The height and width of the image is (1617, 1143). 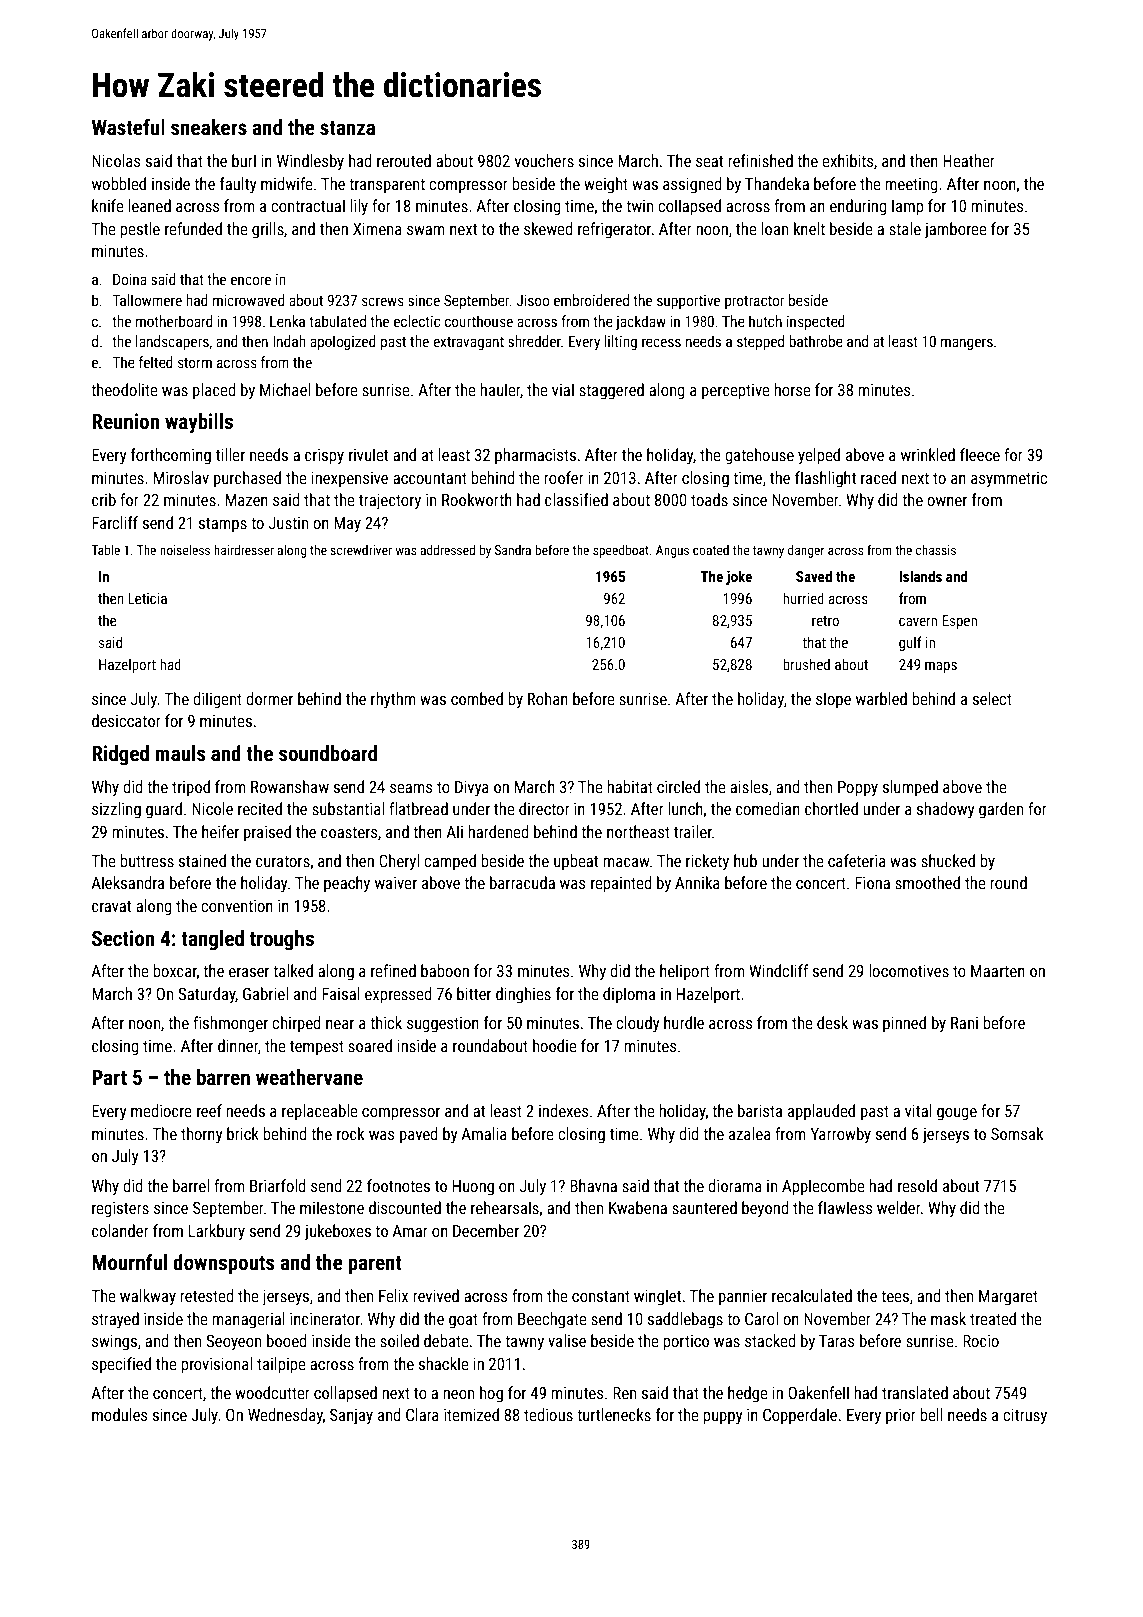 I want to click on Leticia, so click(x=147, y=598).
